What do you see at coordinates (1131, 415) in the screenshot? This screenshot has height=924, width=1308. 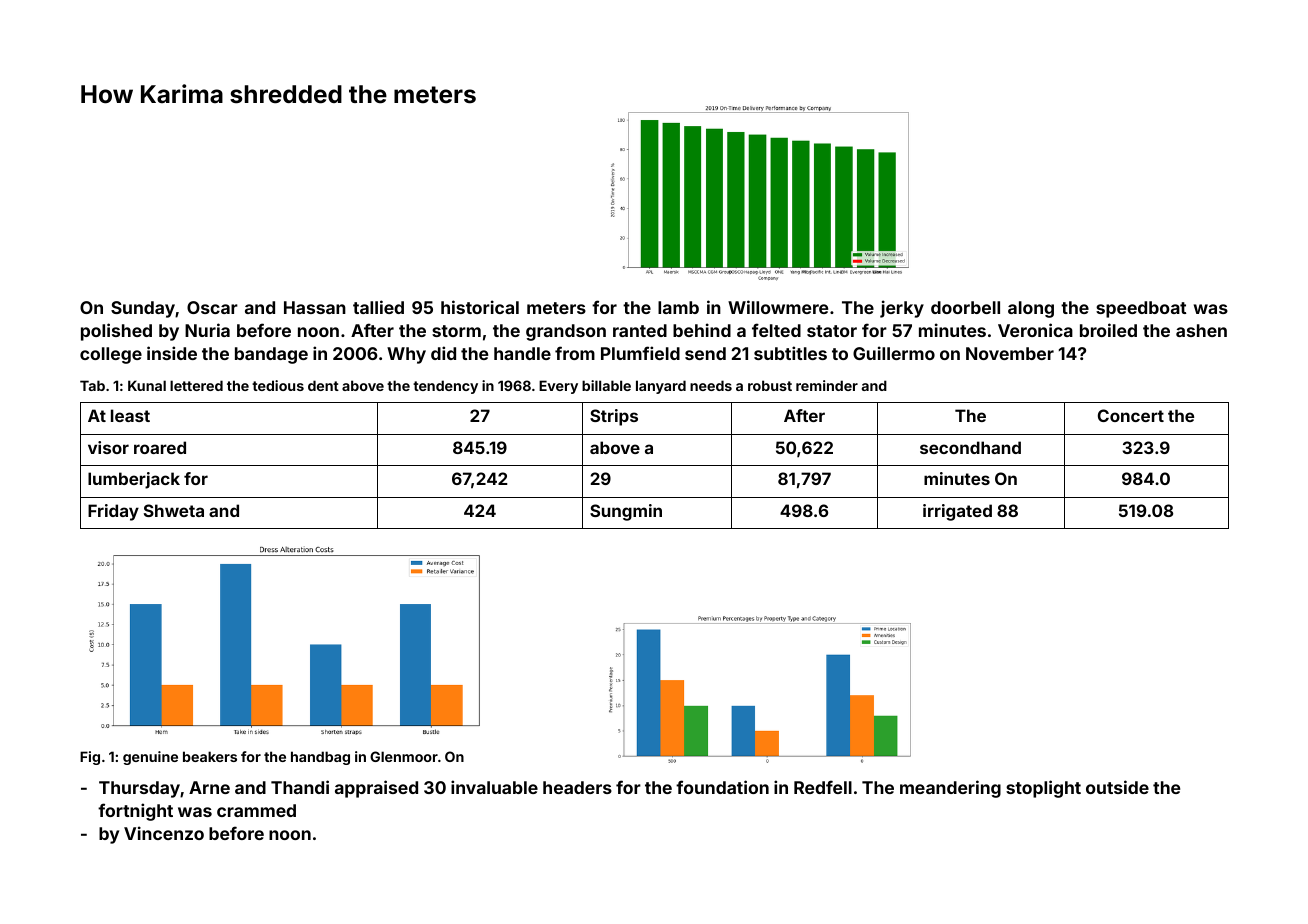 I see `Concert` at bounding box center [1131, 415].
